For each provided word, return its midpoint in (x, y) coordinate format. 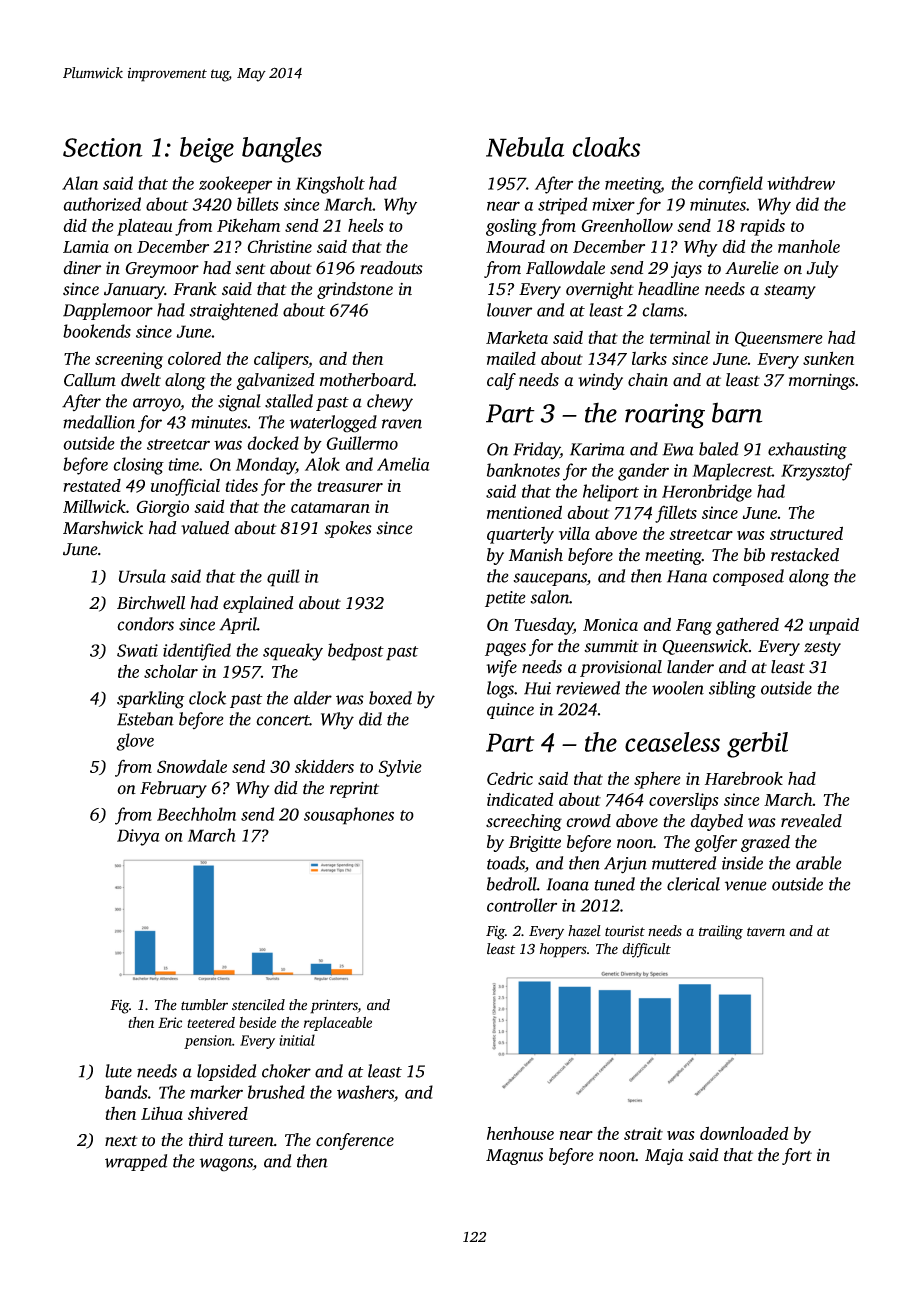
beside (257, 1022)
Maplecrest (732, 472)
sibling (732, 690)
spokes (348, 529)
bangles (282, 150)
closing (138, 466)
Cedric (510, 778)
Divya (138, 837)
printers (334, 1006)
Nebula (525, 147)
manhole (809, 246)
